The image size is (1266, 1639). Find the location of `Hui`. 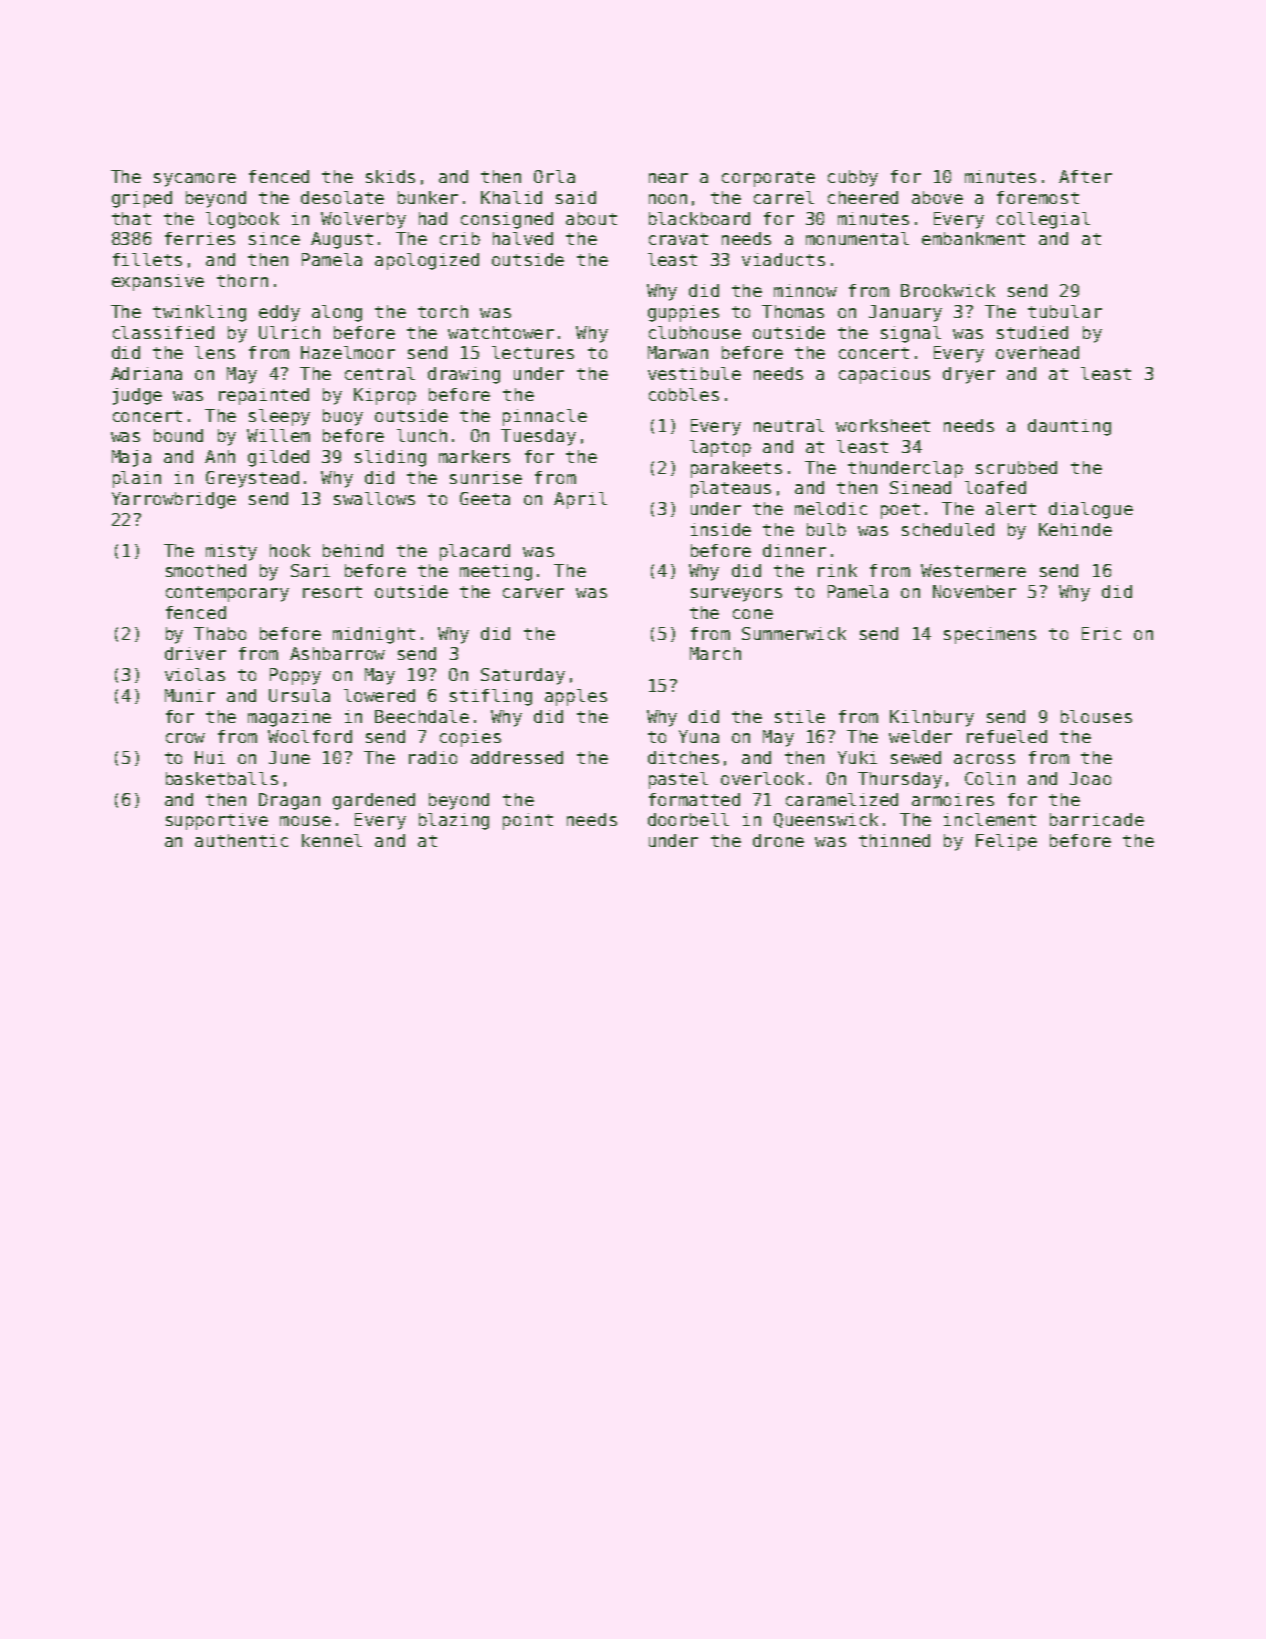

Hui is located at coordinates (210, 757).
